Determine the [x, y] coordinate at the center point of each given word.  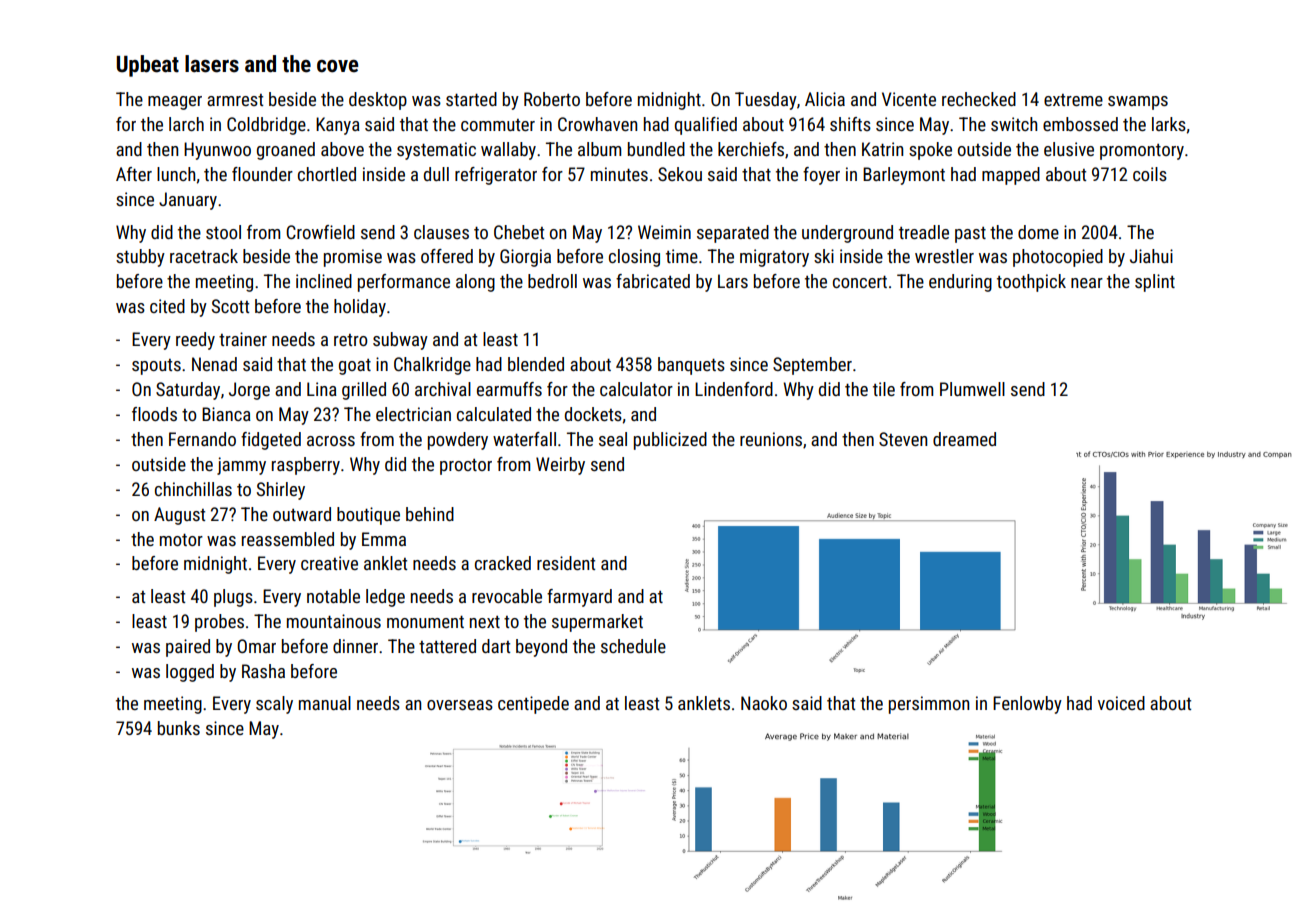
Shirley [281, 491]
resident [566, 563]
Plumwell [972, 389]
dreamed [964, 439]
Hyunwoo [217, 151]
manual [325, 703]
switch [1014, 124]
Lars [733, 281]
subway [400, 341]
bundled [656, 149]
